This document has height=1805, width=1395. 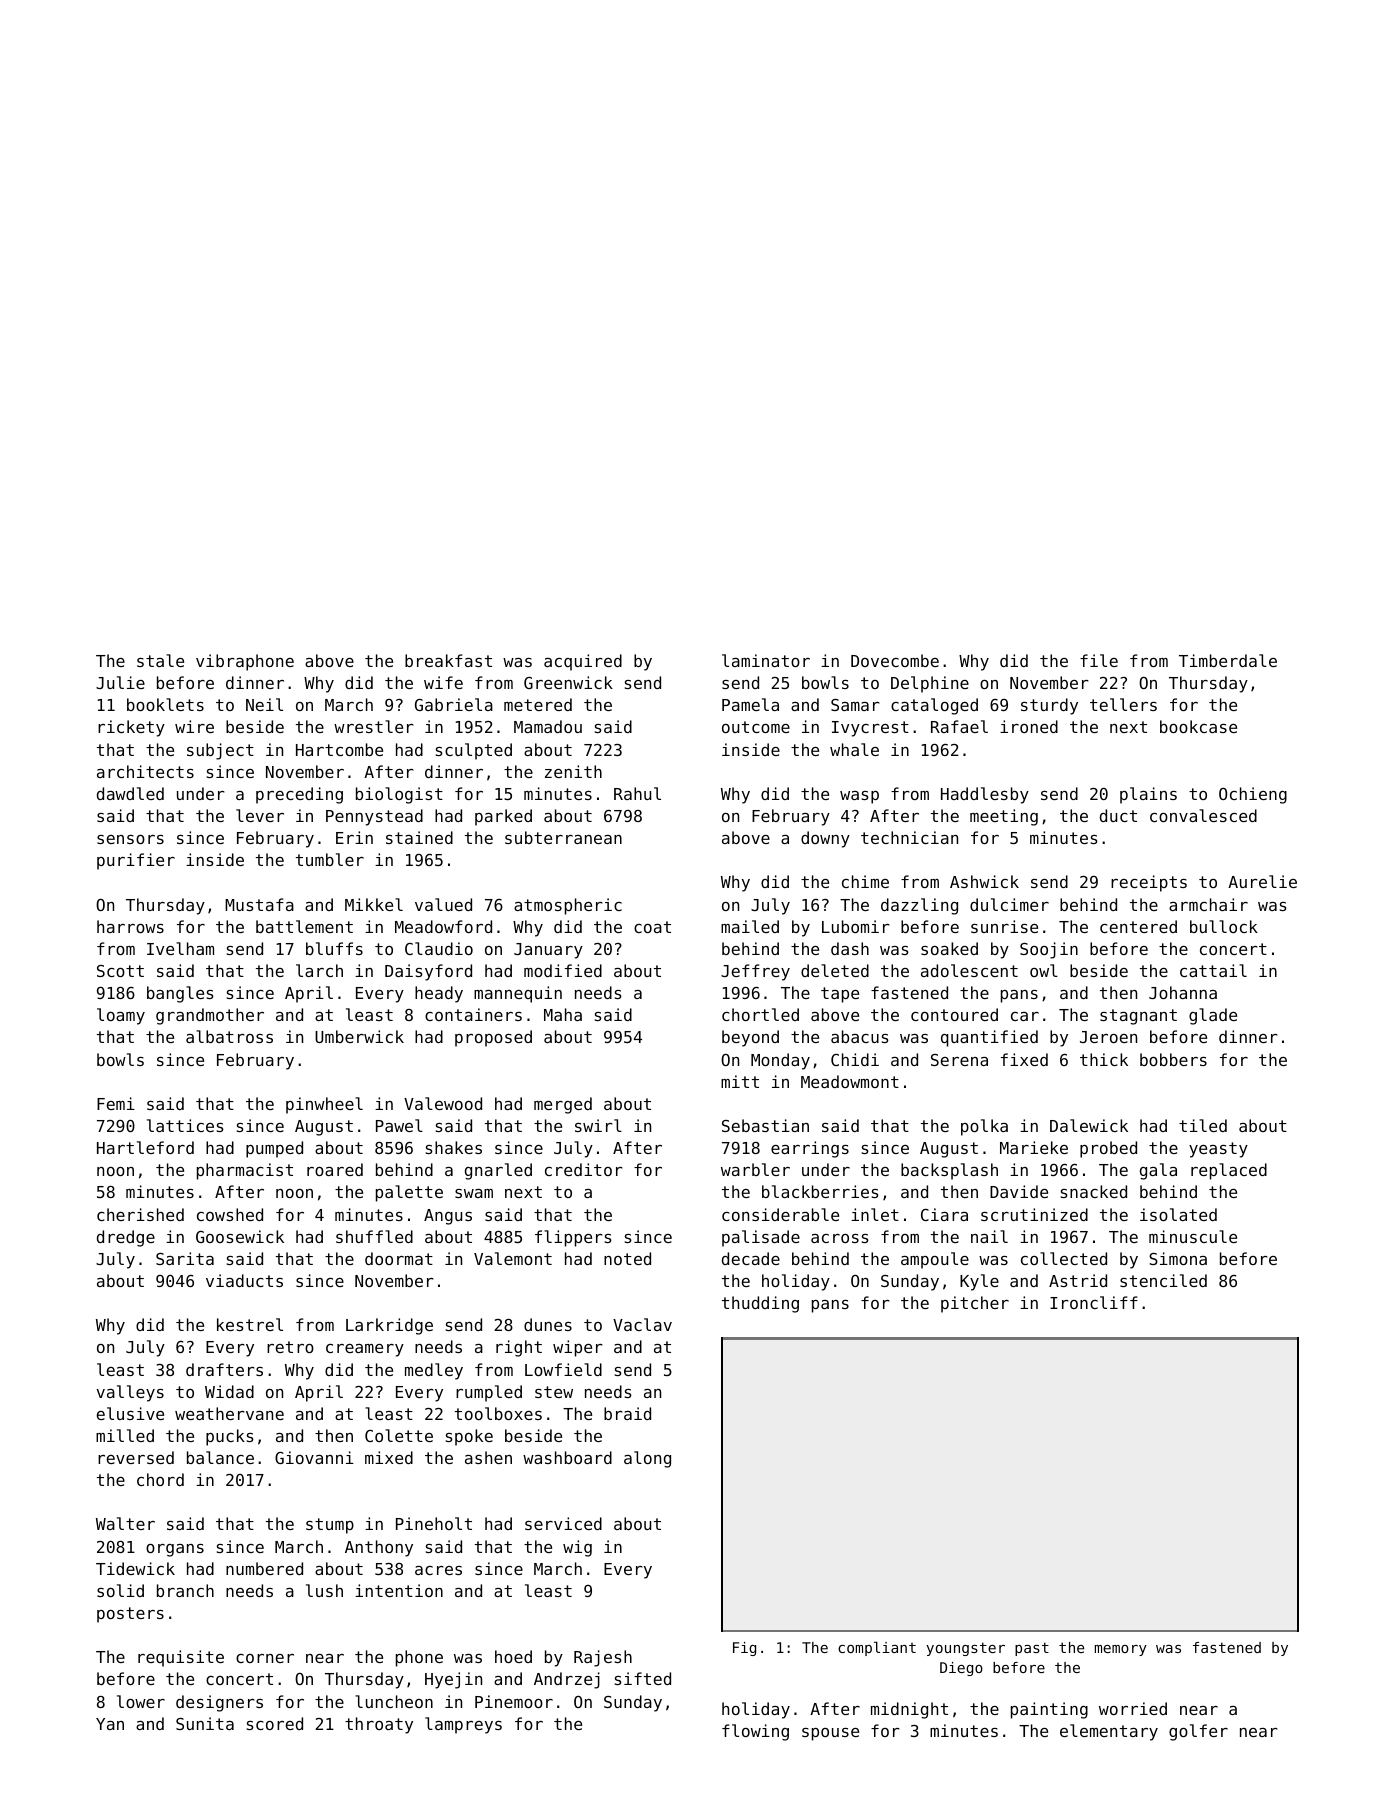 What do you see at coordinates (760, 1304) in the document?
I see `thudding` at bounding box center [760, 1304].
